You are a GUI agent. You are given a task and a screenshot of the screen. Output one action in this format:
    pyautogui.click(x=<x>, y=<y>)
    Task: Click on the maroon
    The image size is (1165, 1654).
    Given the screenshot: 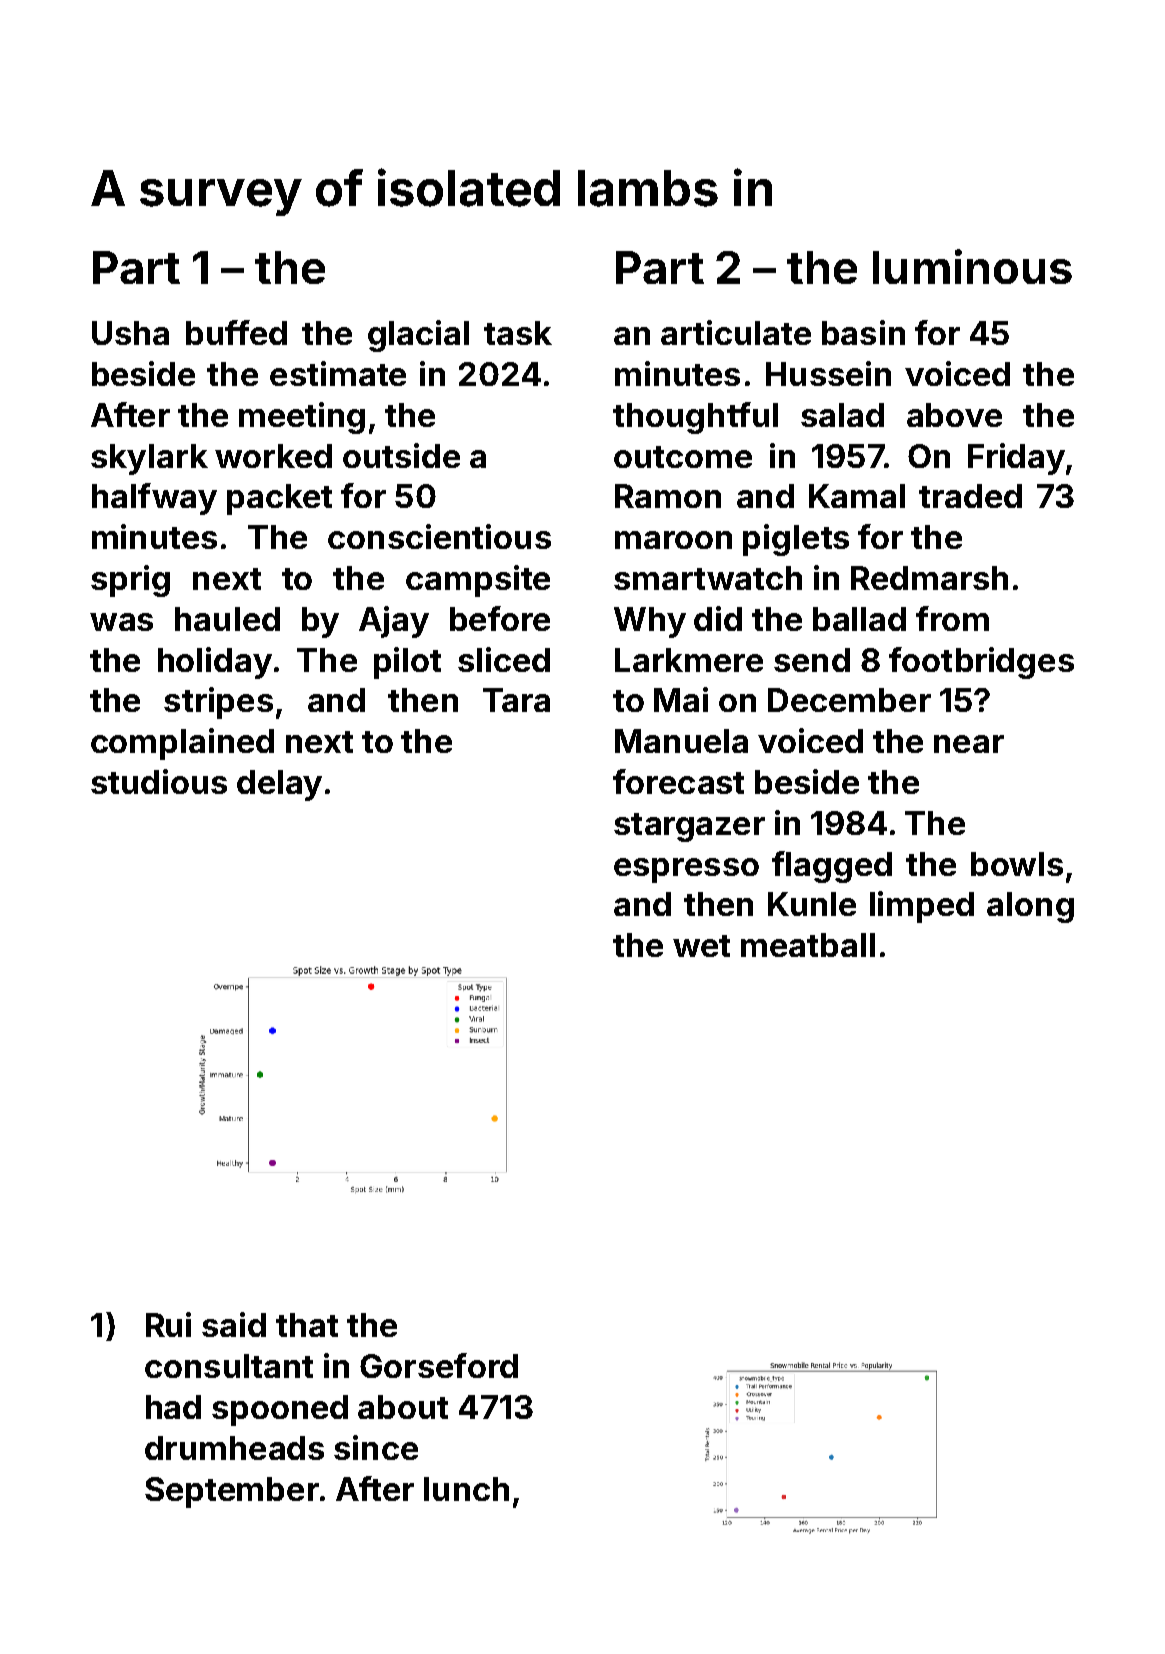 What is the action you would take?
    pyautogui.click(x=673, y=540)
